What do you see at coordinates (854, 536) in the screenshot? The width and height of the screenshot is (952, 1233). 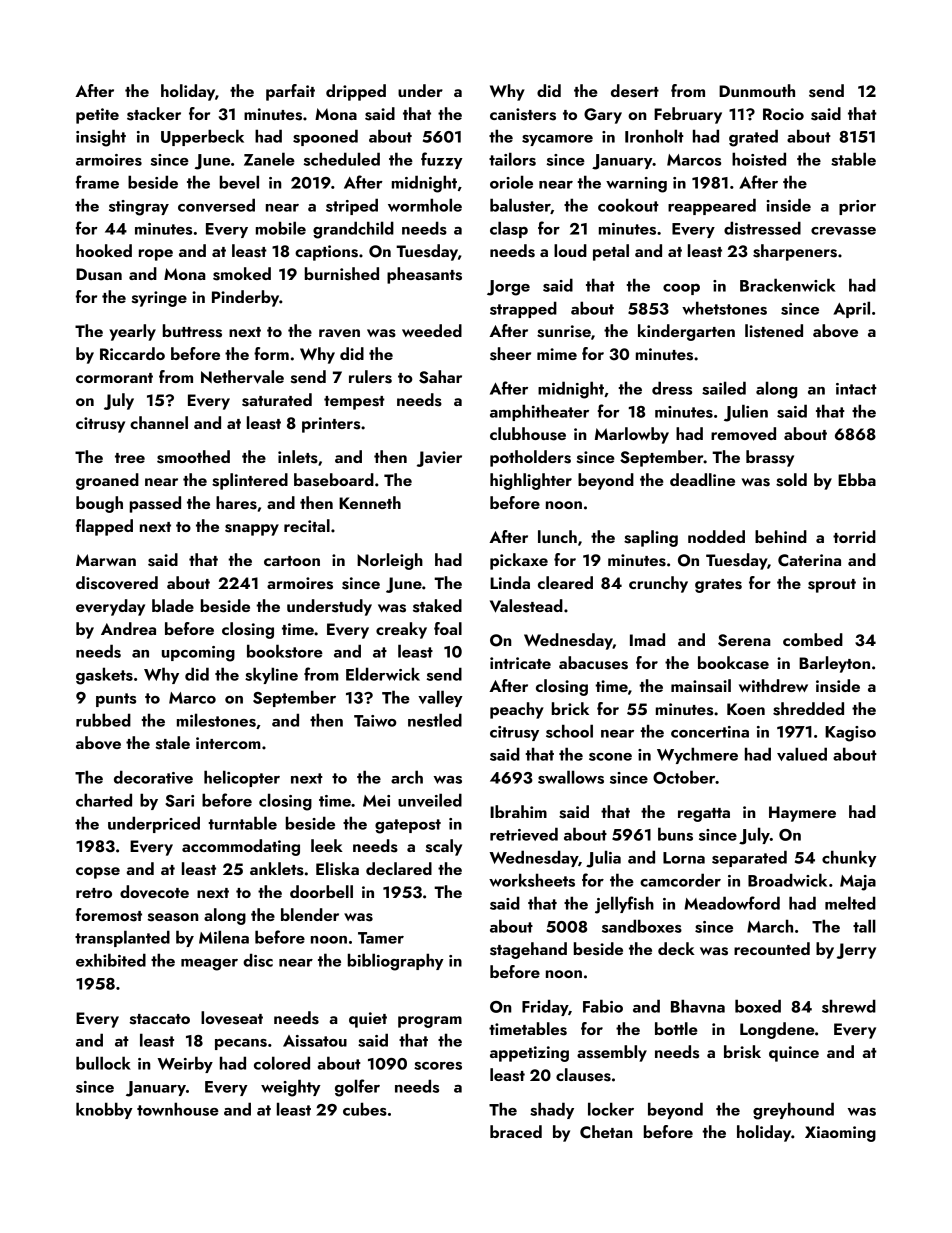 I see `torrid` at bounding box center [854, 536].
